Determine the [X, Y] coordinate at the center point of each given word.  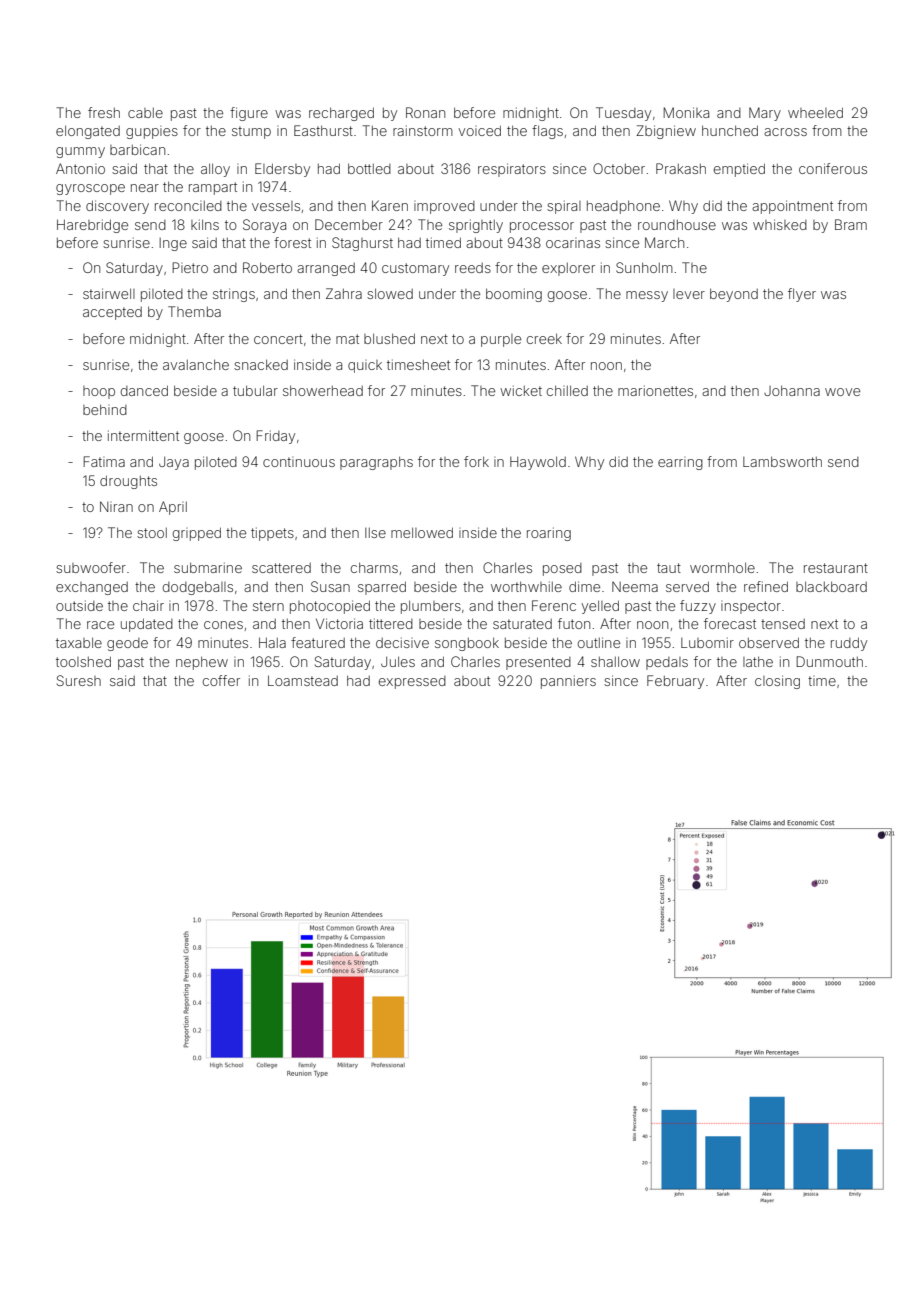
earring [680, 463]
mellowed [422, 532]
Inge [173, 244]
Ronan [425, 112]
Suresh [79, 680]
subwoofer [91, 567]
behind [105, 409]
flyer [802, 295]
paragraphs [376, 463]
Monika [686, 112]
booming [514, 295]
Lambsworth [782, 461]
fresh [104, 112]
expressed [412, 682]
